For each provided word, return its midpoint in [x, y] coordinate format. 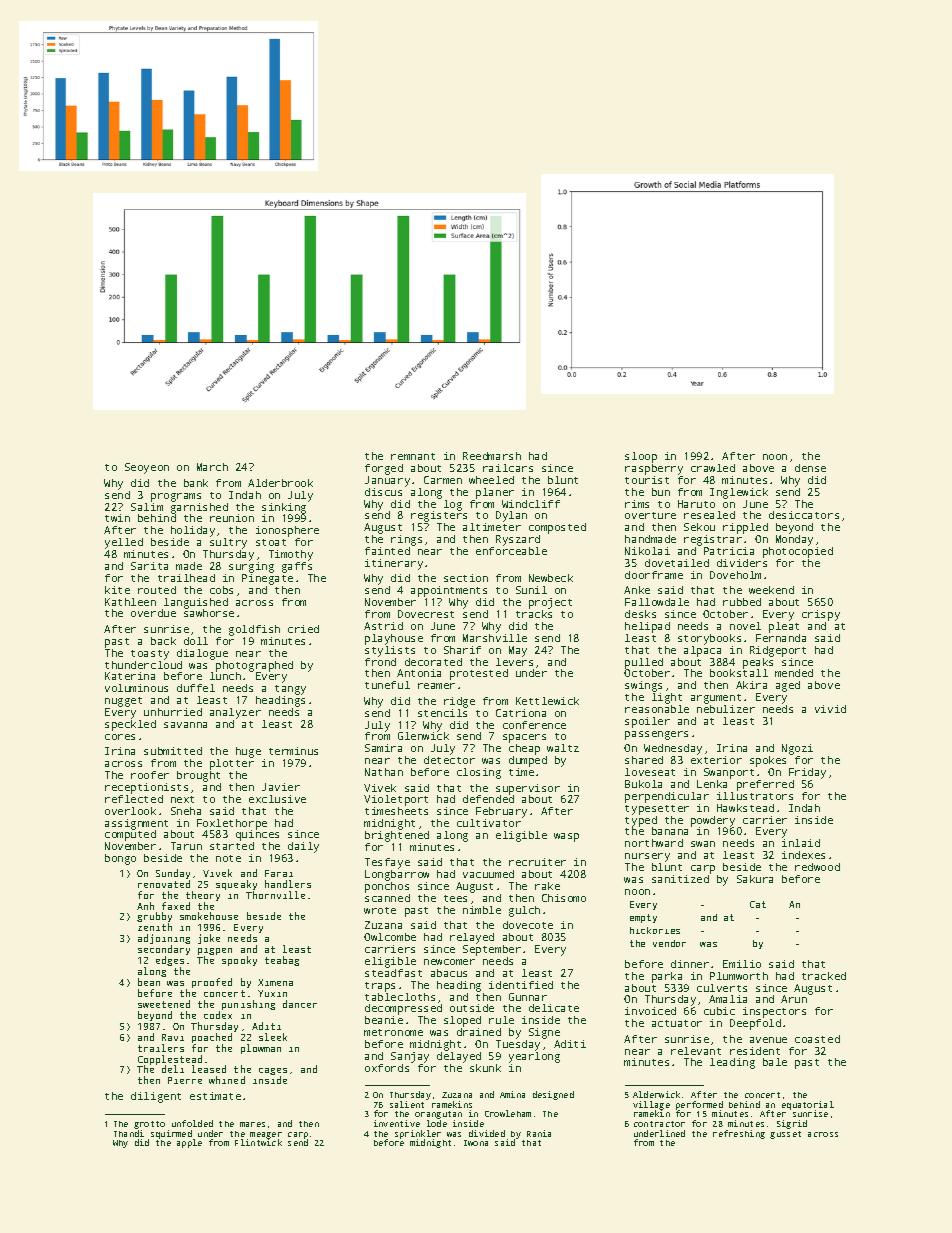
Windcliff [531, 504]
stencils [442, 713]
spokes [768, 761]
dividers [742, 563]
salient [407, 1104]
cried [303, 629]
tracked [824, 976]
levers [514, 662]
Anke [637, 590]
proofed [212, 983]
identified [521, 985]
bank [196, 483]
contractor [659, 1124]
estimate [215, 1096]
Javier [281, 787]
